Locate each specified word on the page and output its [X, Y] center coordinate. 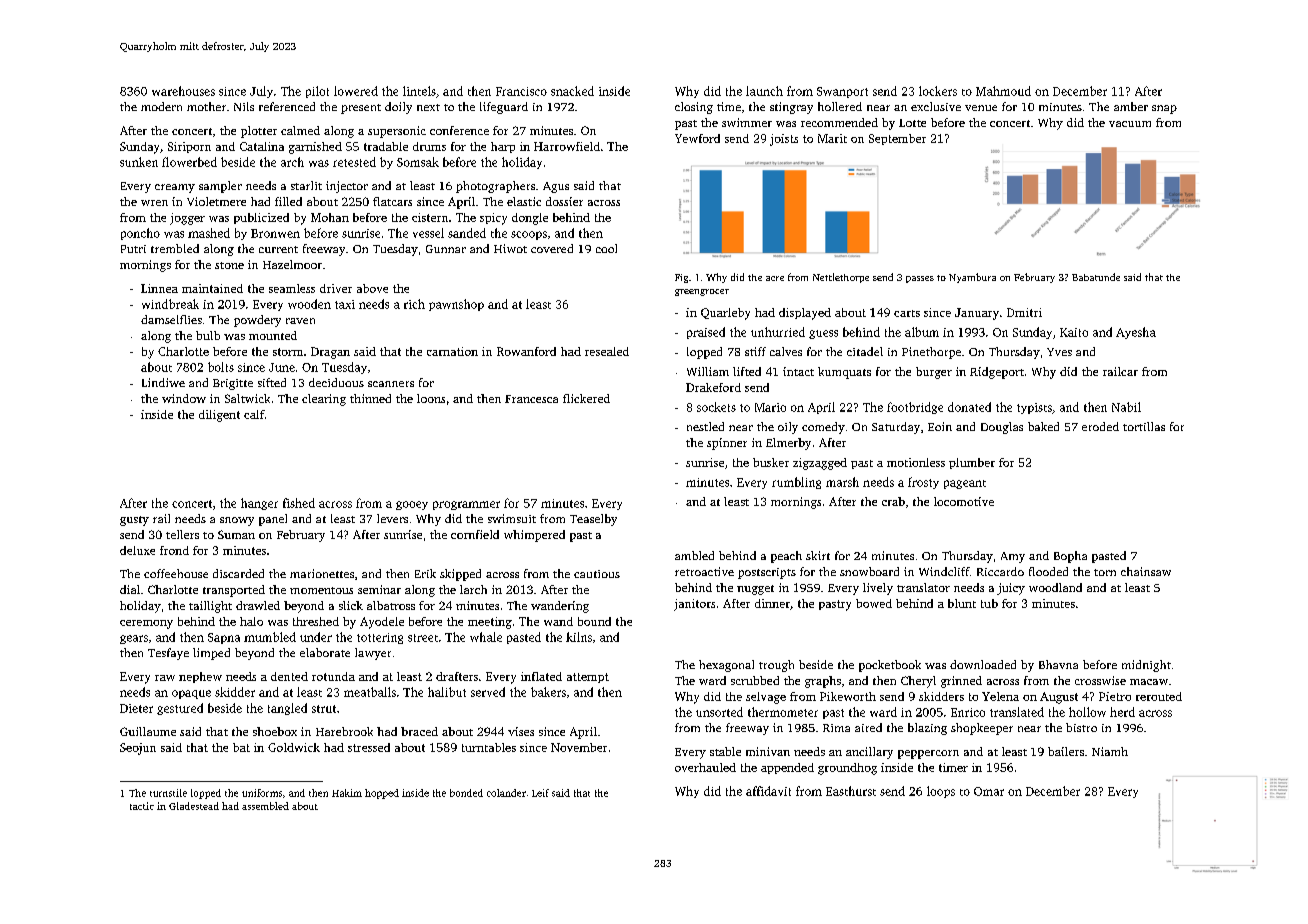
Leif [540, 793]
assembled [265, 806]
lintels [419, 91]
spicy [493, 219]
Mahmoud [1003, 91]
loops [941, 792]
